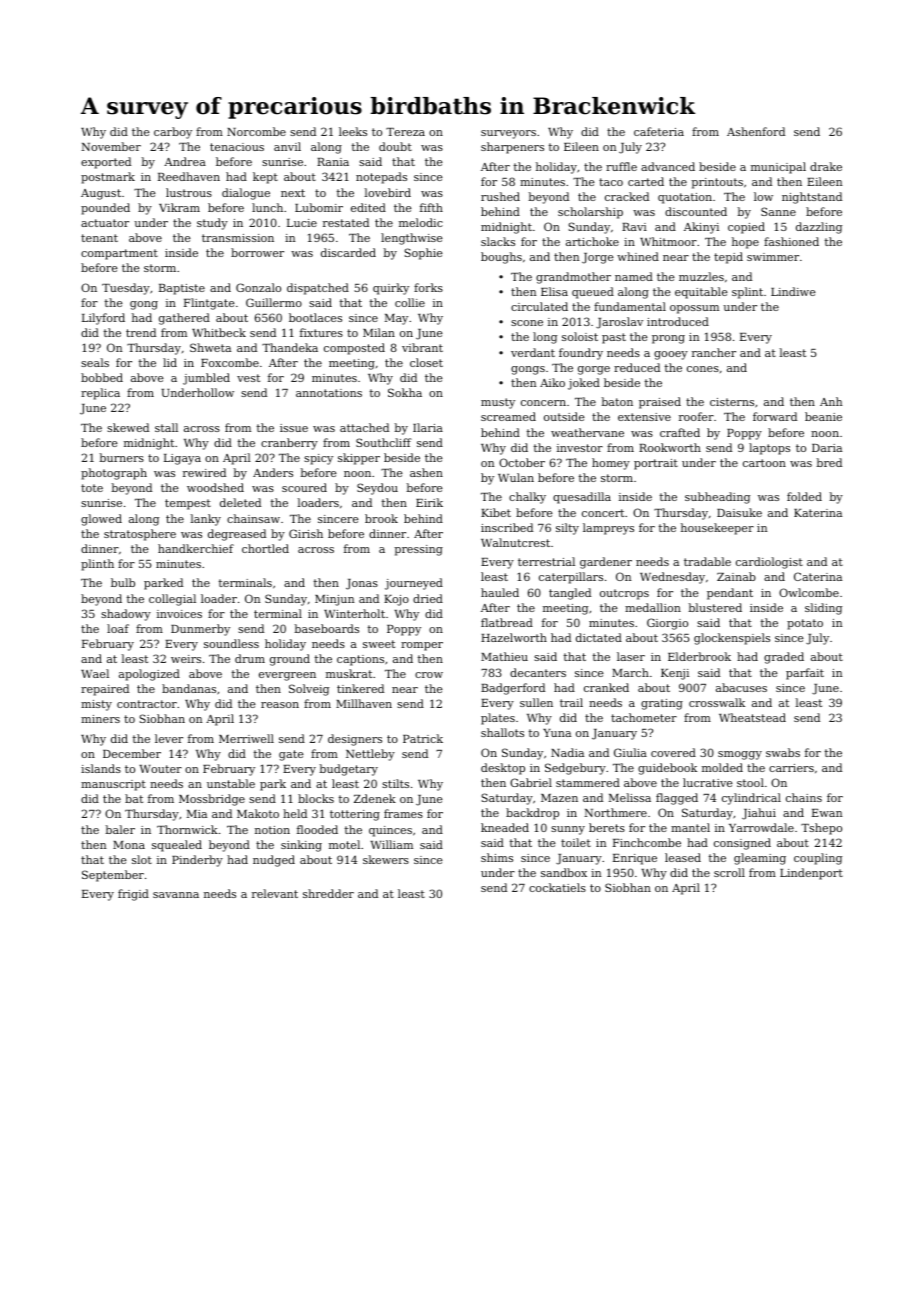  What do you see at coordinates (423, 738) in the screenshot?
I see `Patrick` at bounding box center [423, 738].
